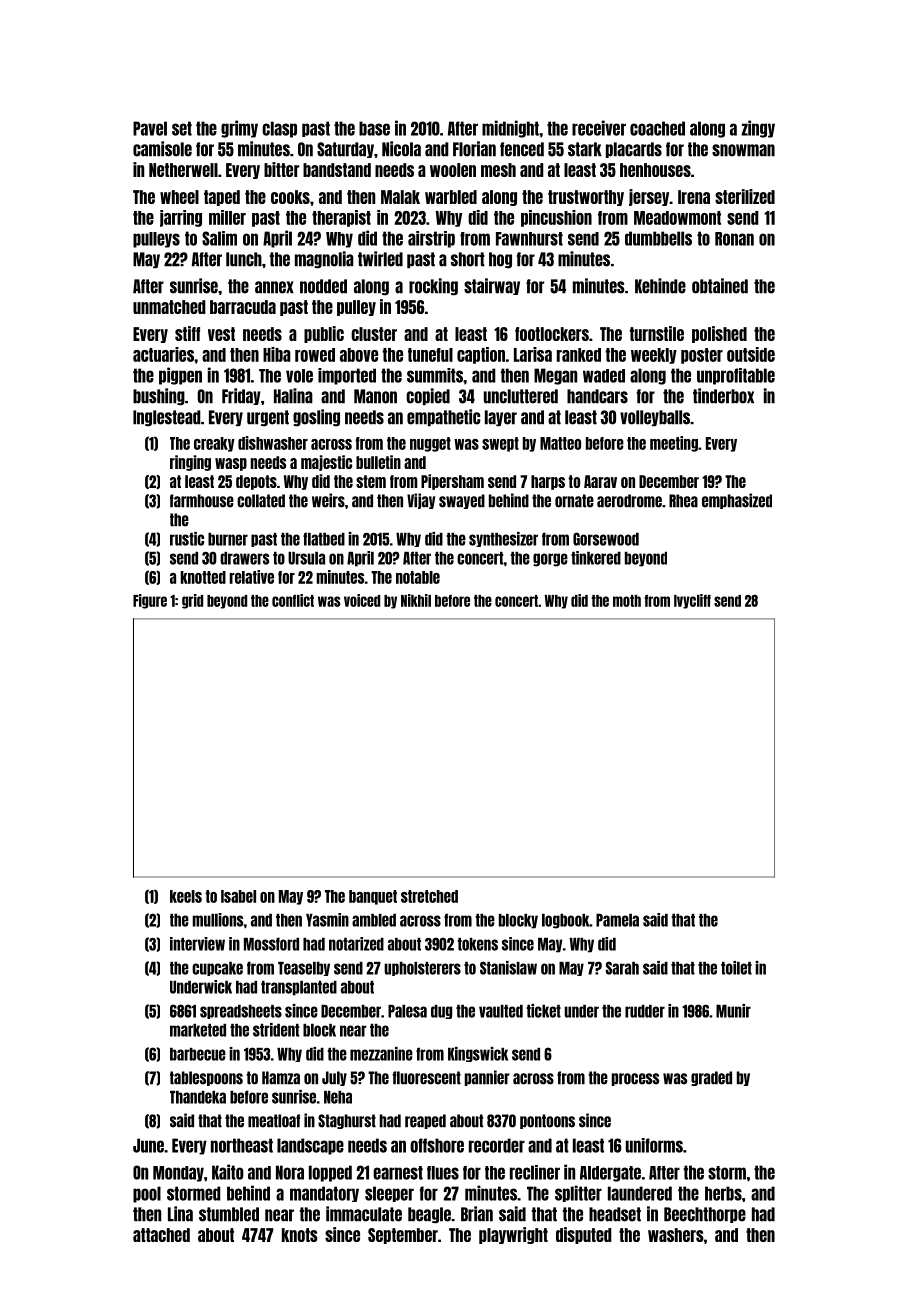  Describe the element at coordinates (736, 968) in the screenshot. I see `toilet` at that location.
